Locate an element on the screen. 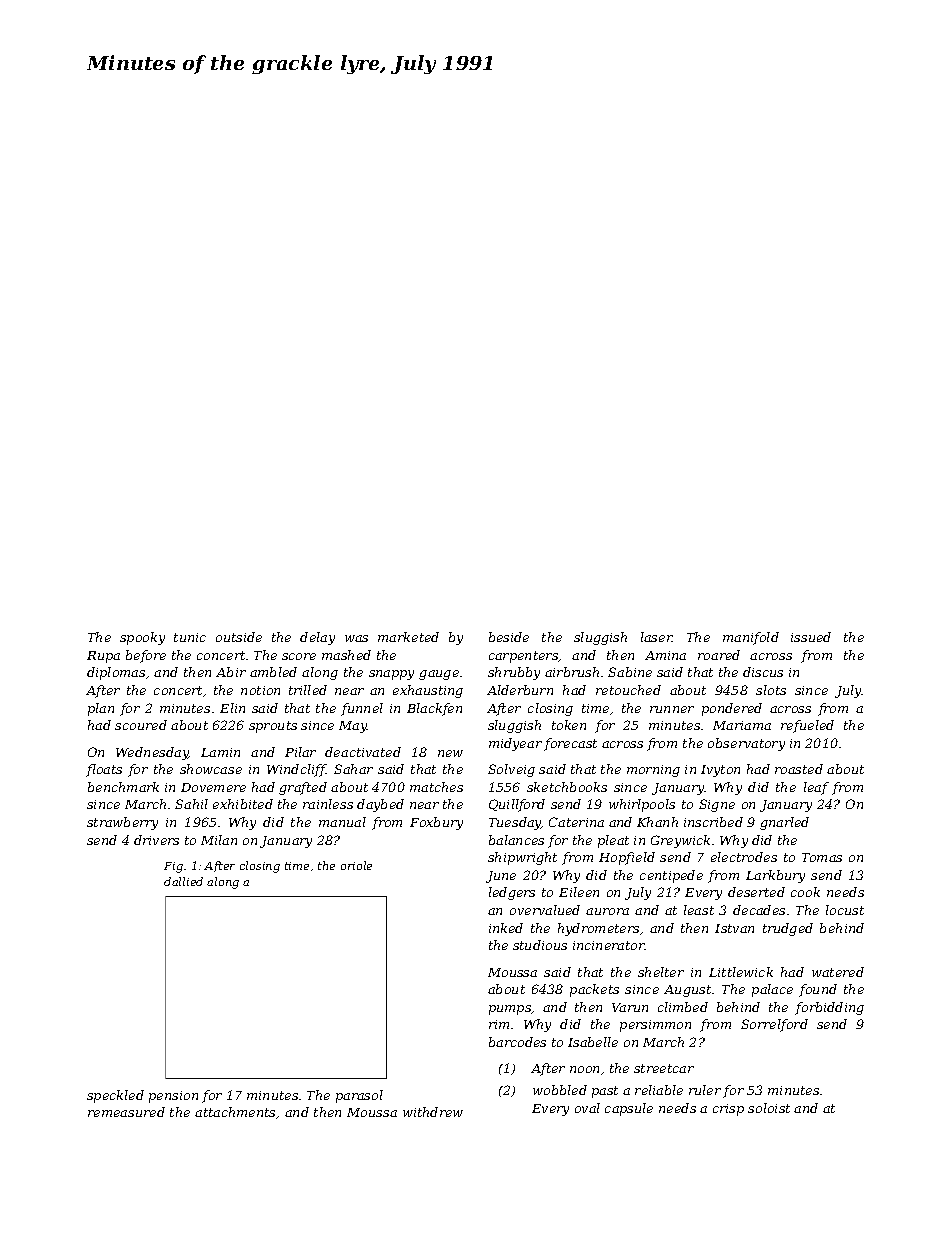  deactivated is located at coordinates (363, 752).
